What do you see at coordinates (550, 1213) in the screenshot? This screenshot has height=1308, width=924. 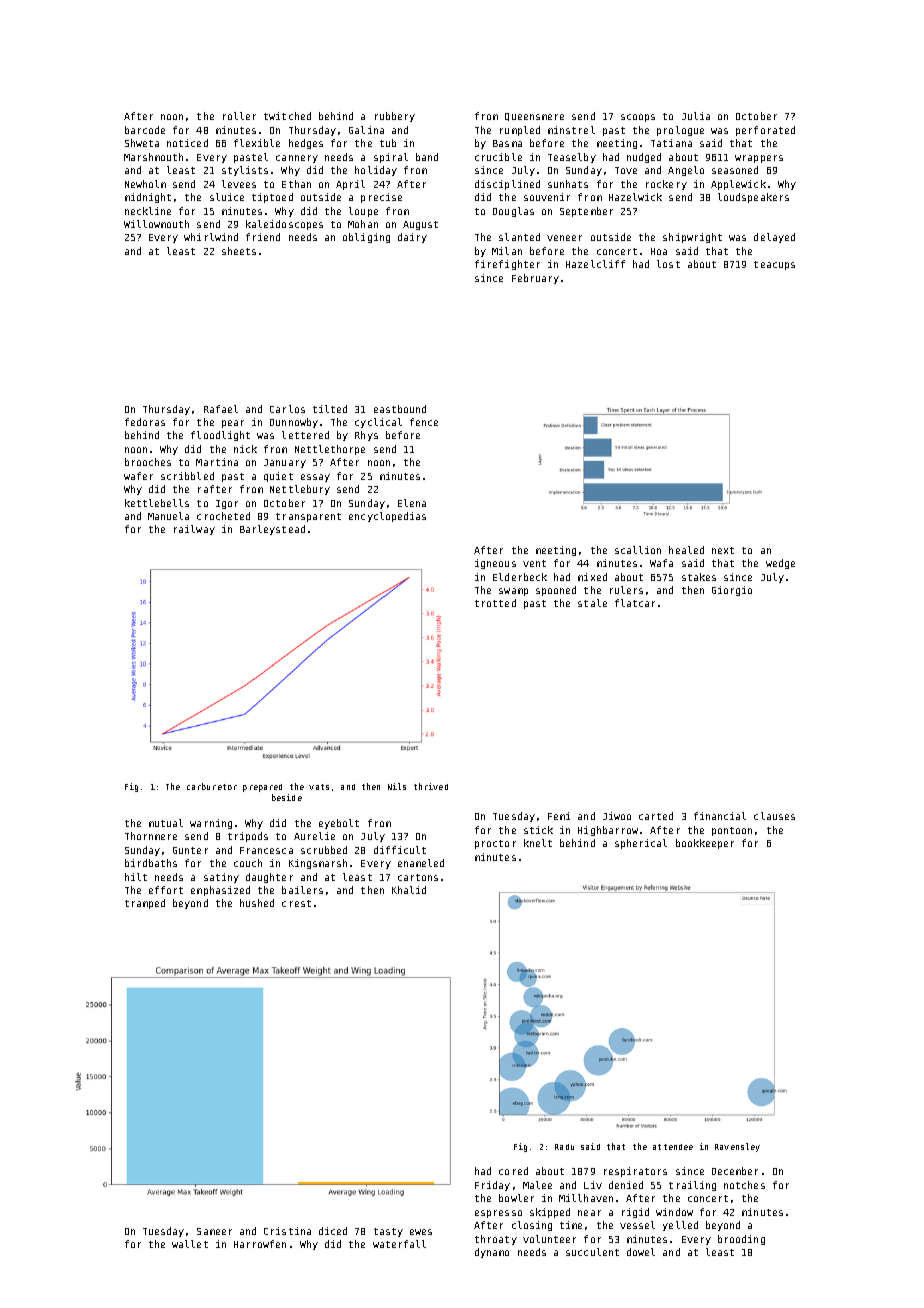 I see `skipped` at bounding box center [550, 1213].
